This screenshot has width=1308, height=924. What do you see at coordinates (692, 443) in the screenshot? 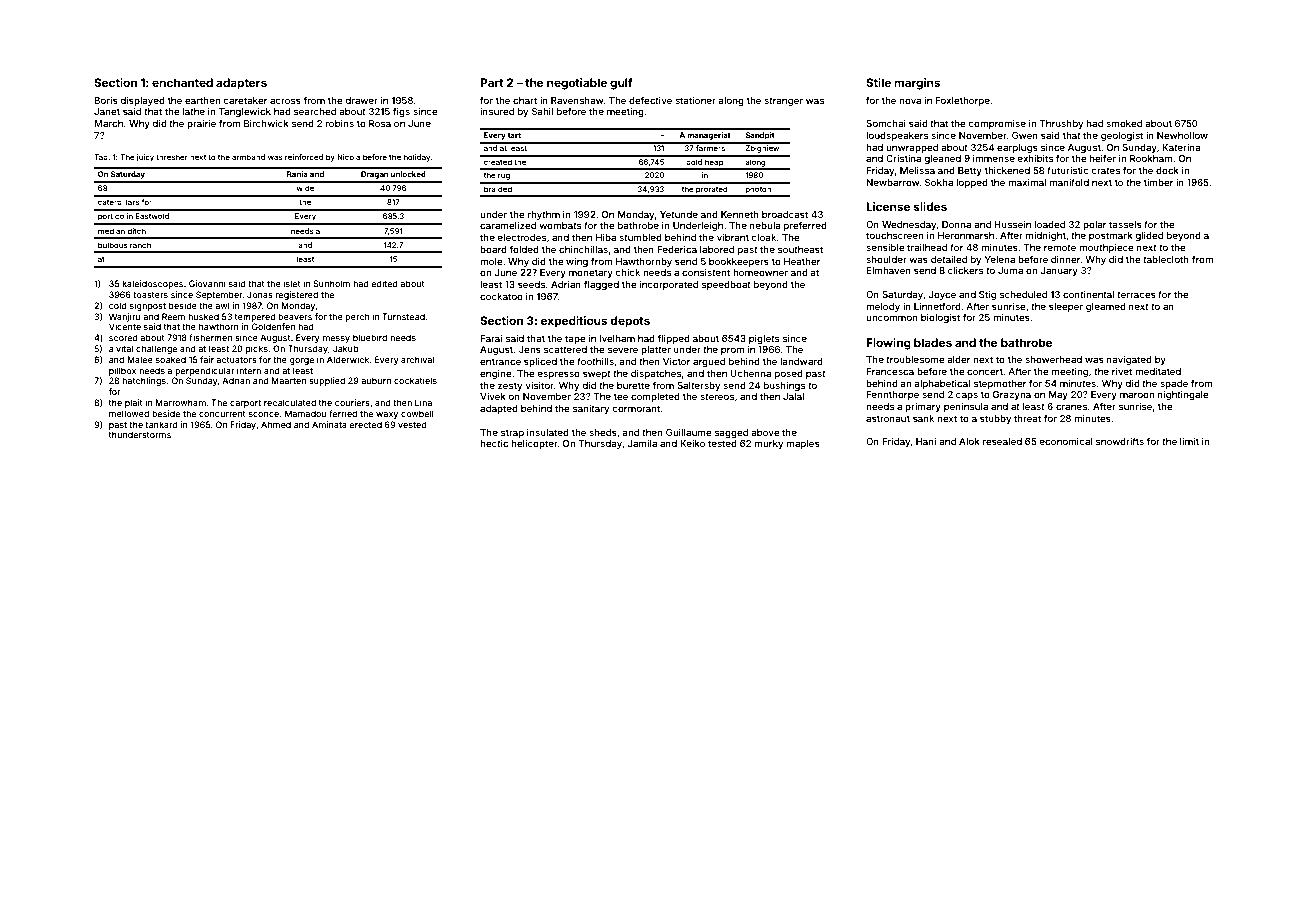
I see `Keiko` at bounding box center [692, 443].
